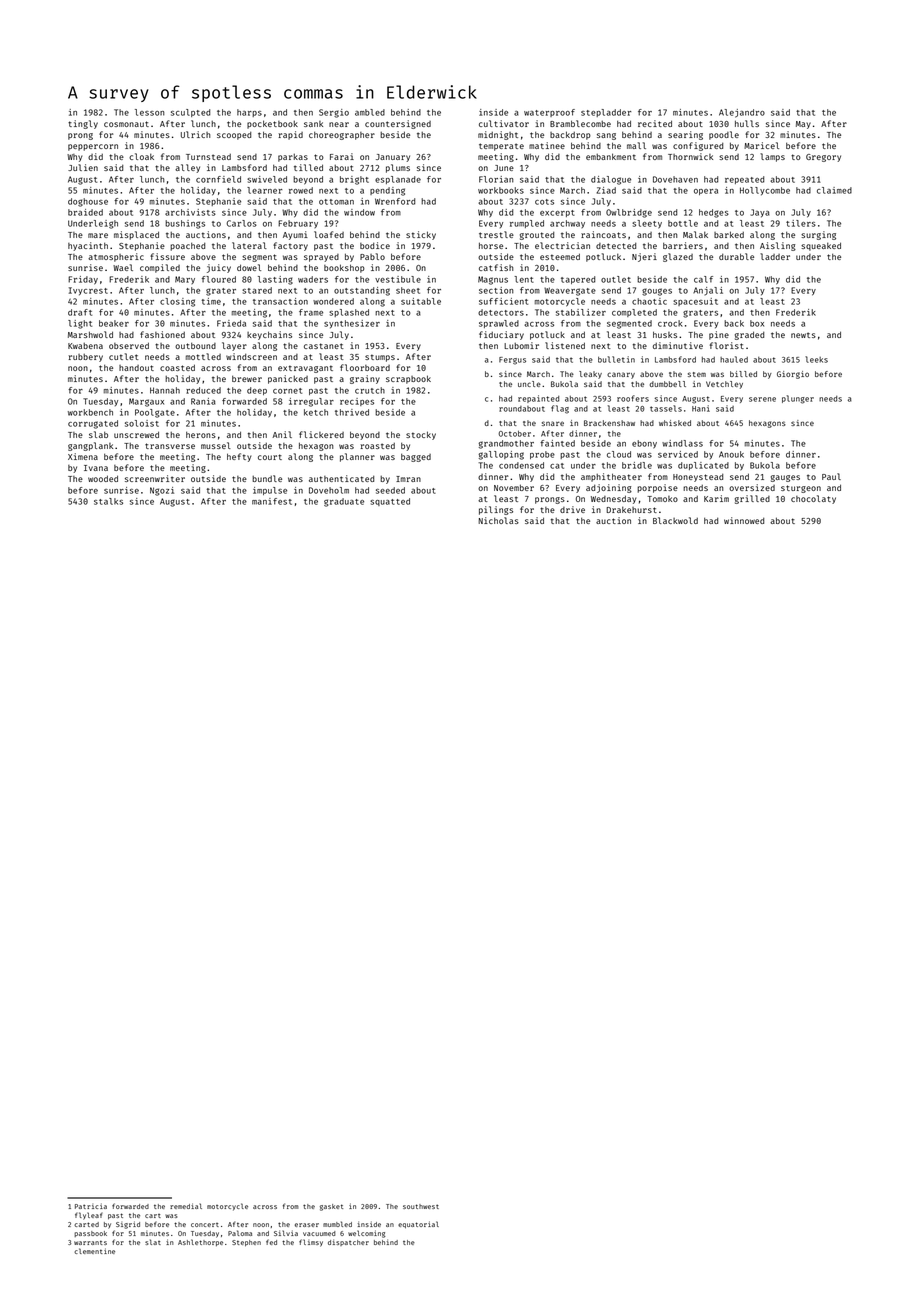 Image resolution: width=924 pixels, height=1308 pixels. What do you see at coordinates (108, 501) in the document?
I see `stalks` at bounding box center [108, 501].
